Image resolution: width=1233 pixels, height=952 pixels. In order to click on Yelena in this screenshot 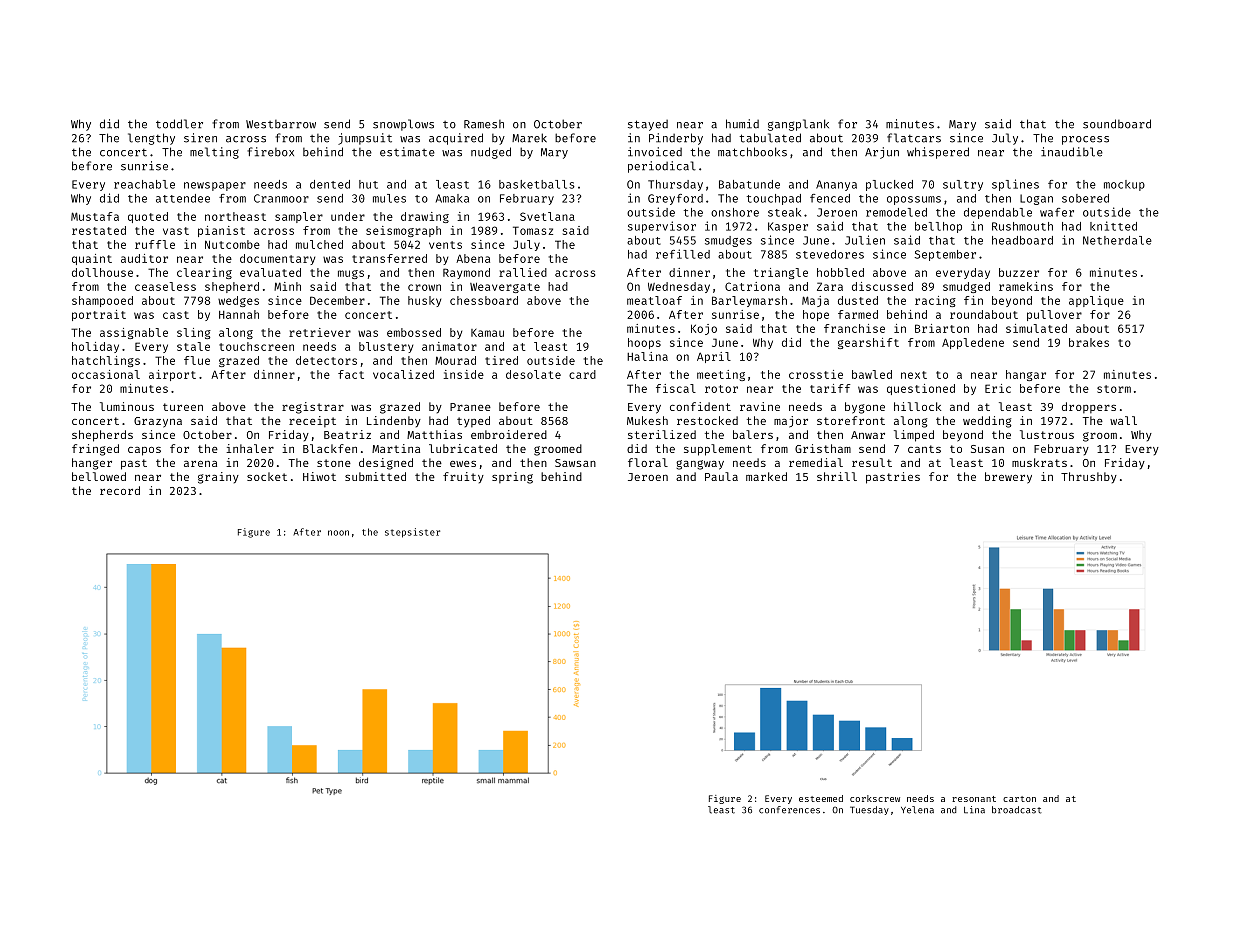, I will do `click(917, 810)`.
